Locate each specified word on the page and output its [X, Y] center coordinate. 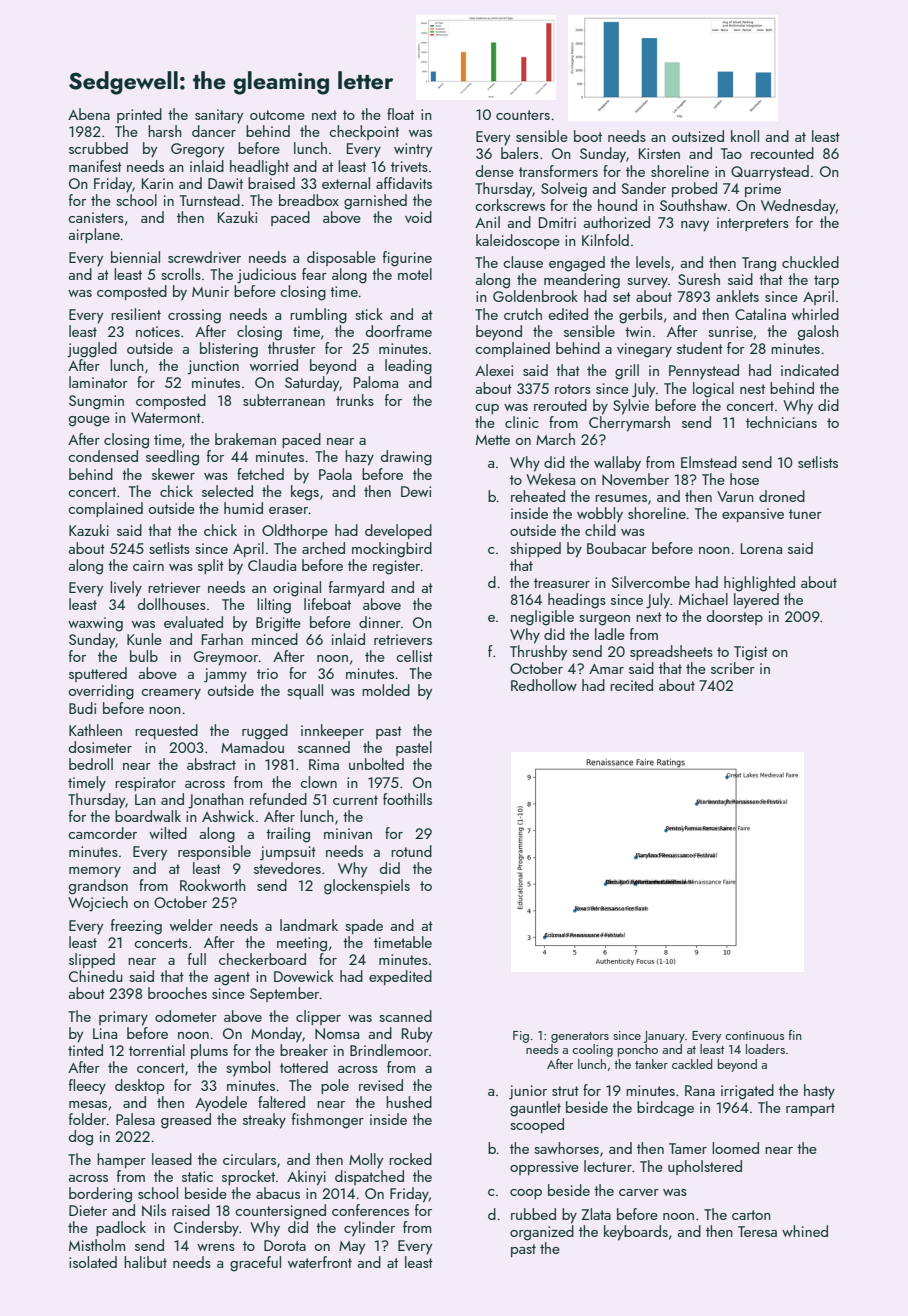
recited [631, 685]
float [400, 114]
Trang [759, 264]
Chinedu [96, 976]
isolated [93, 1262]
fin [795, 1035]
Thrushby [538, 653]
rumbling [318, 316]
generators [580, 1037]
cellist [414, 656]
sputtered [98, 674]
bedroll [91, 764]
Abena [89, 114]
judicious [266, 276]
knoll [745, 136]
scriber [733, 668]
